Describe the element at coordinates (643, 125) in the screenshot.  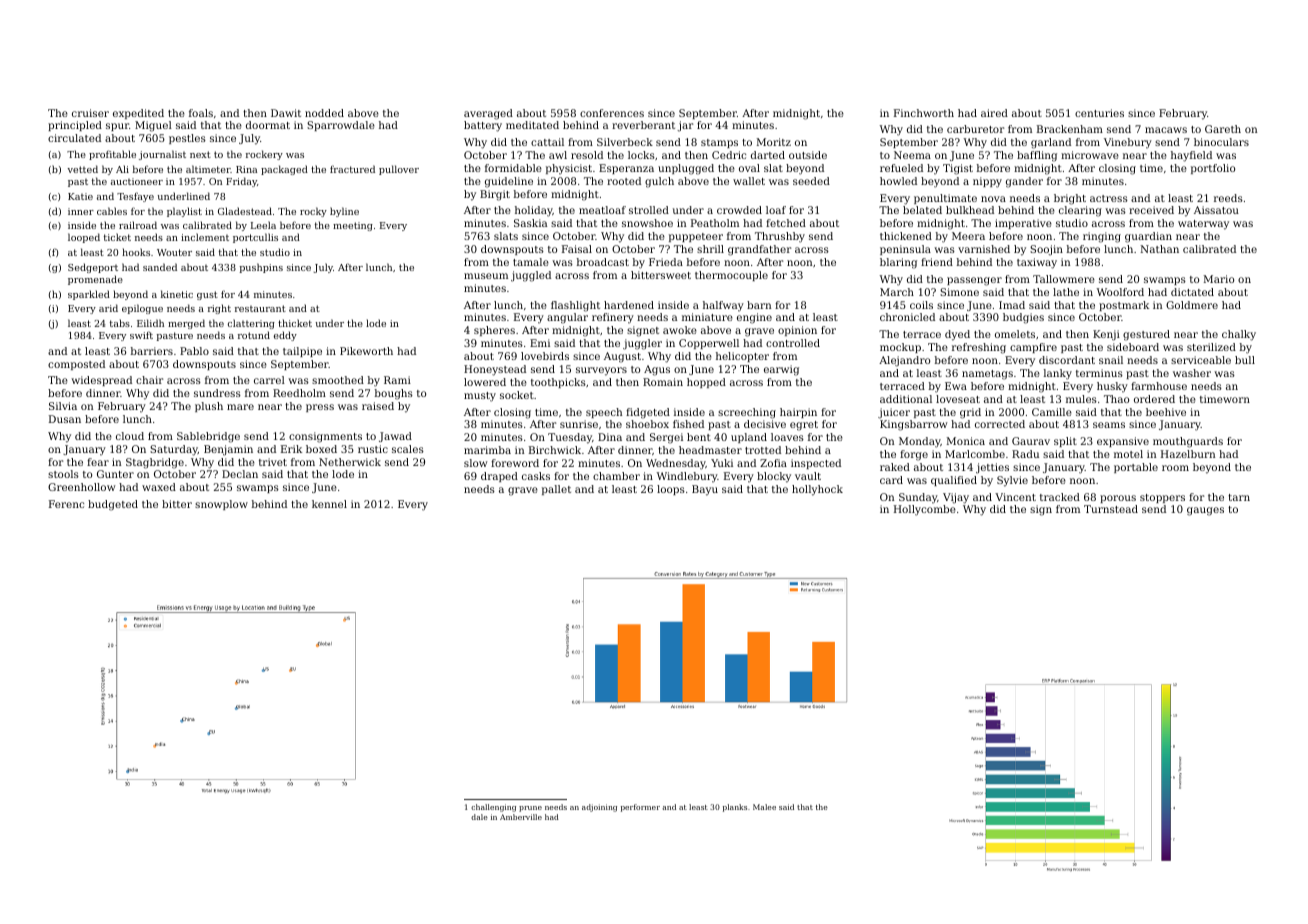
I see `reverberant` at that location.
